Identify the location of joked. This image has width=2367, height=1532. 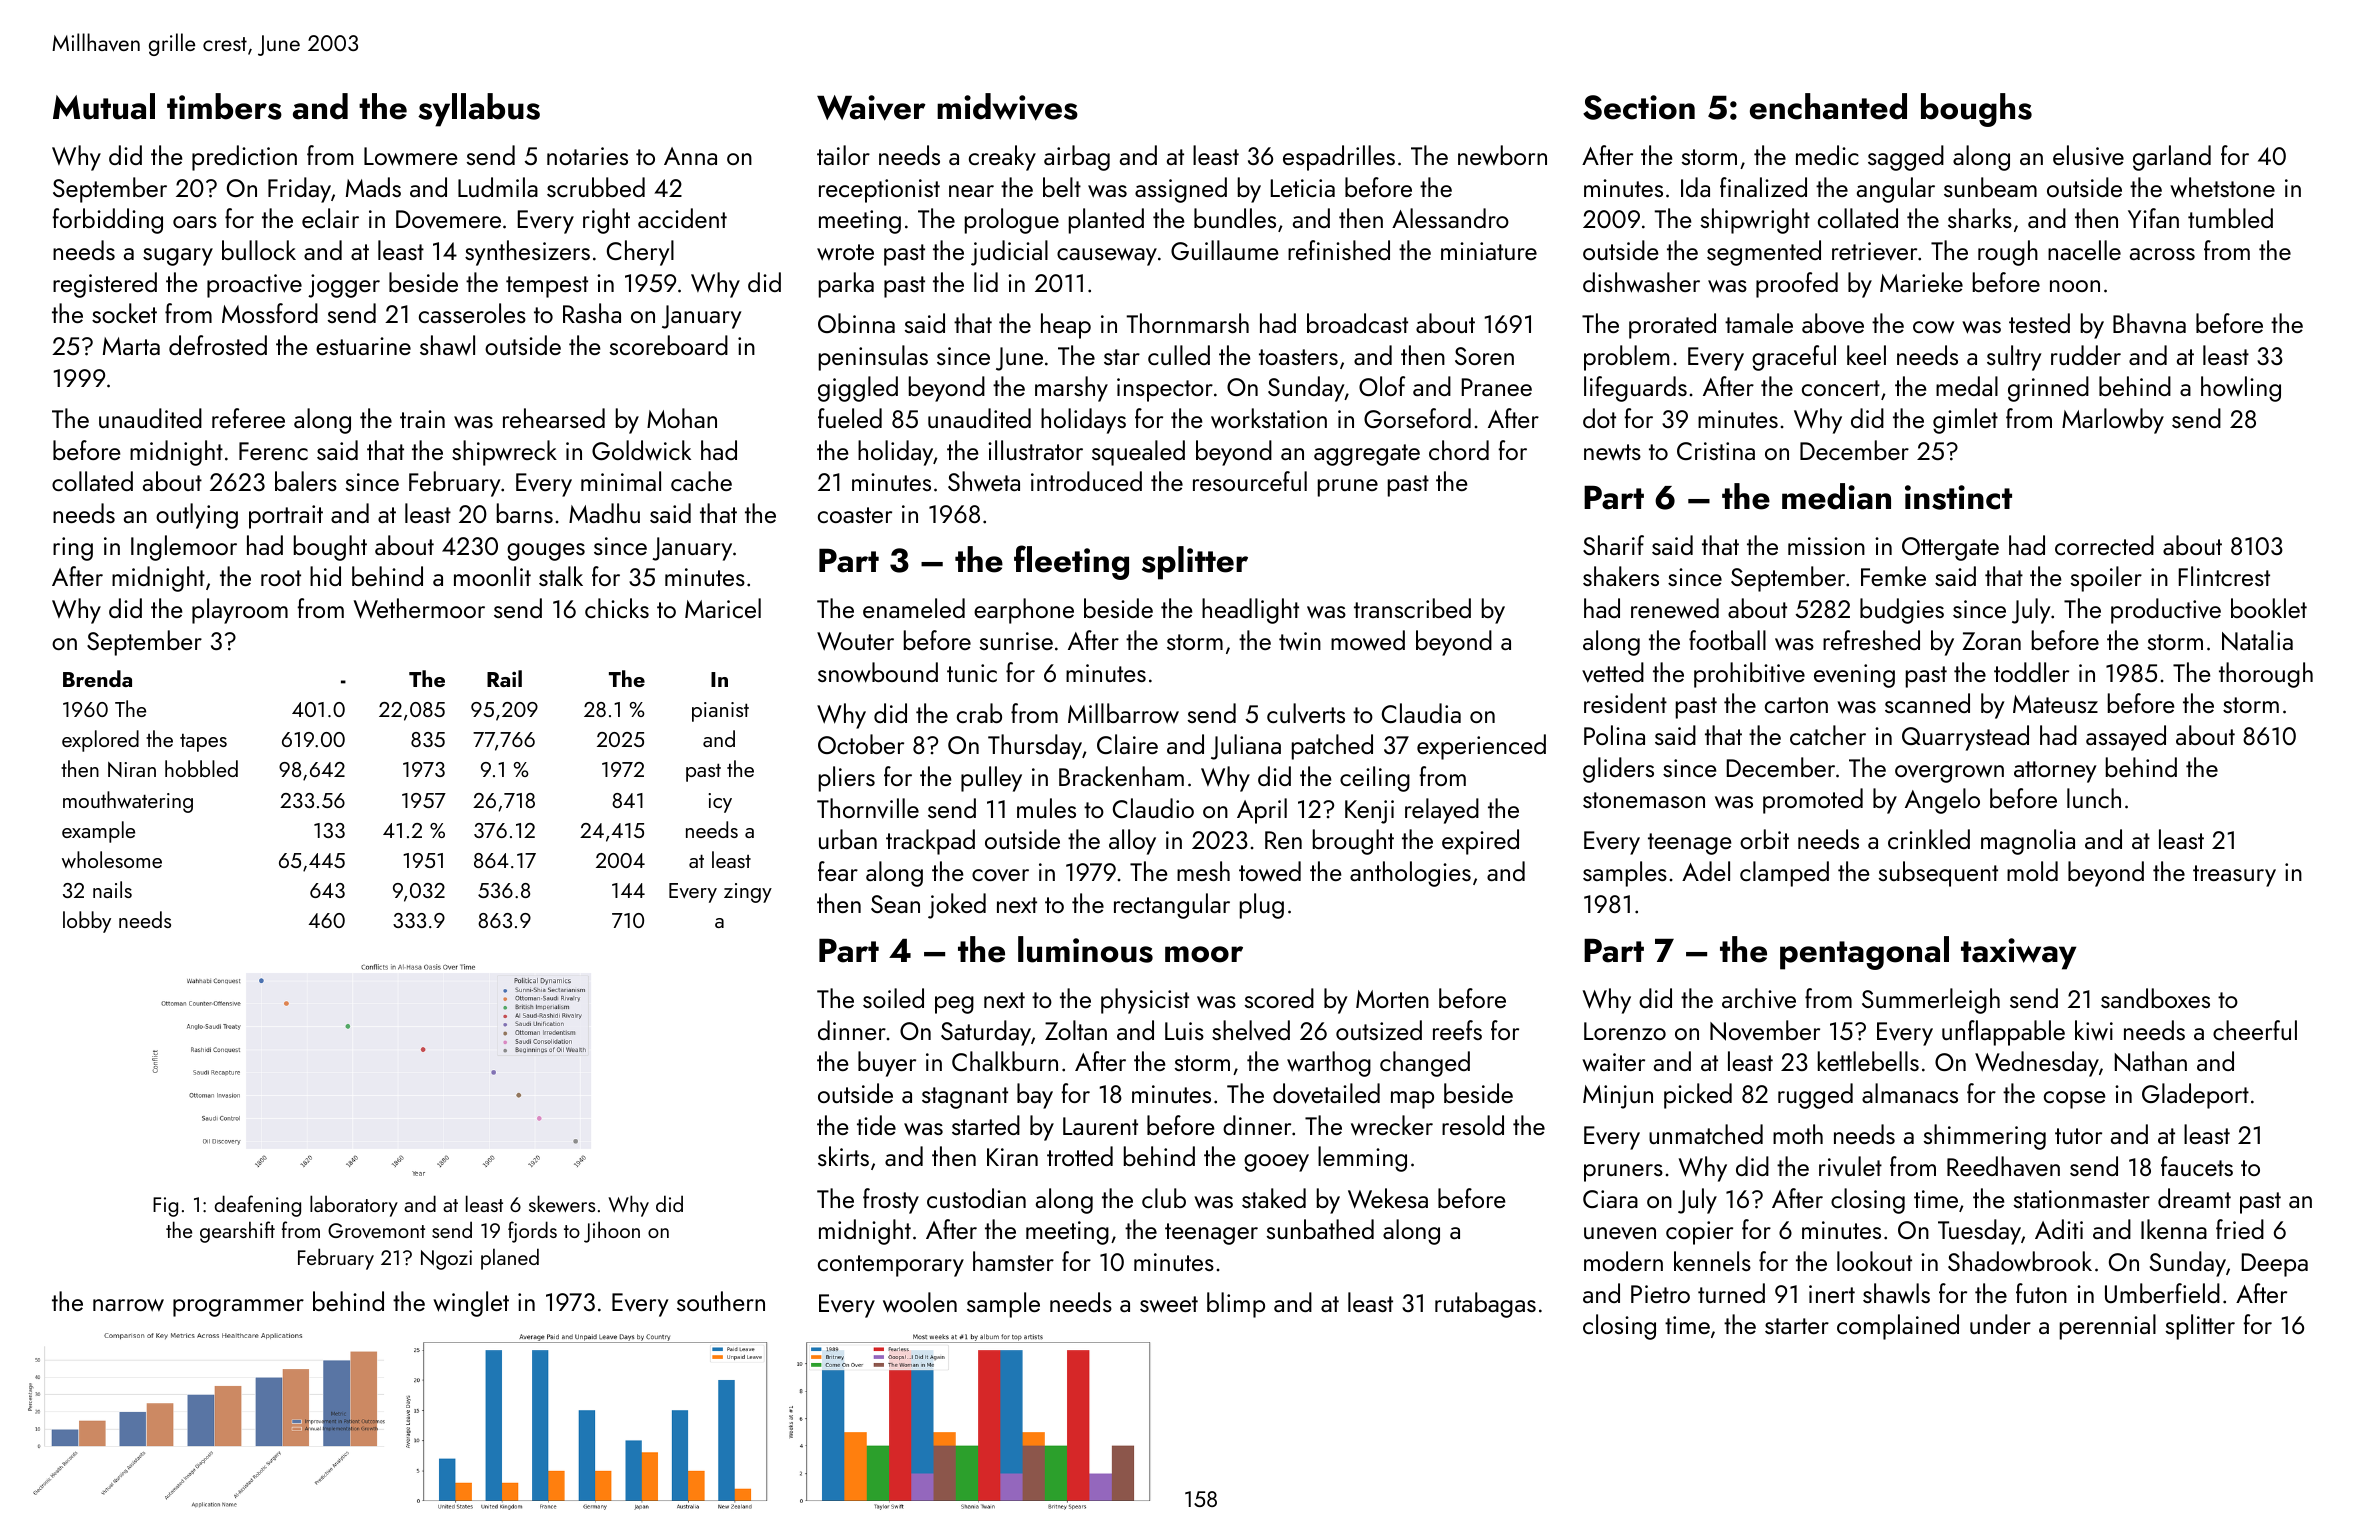
(957, 906).
